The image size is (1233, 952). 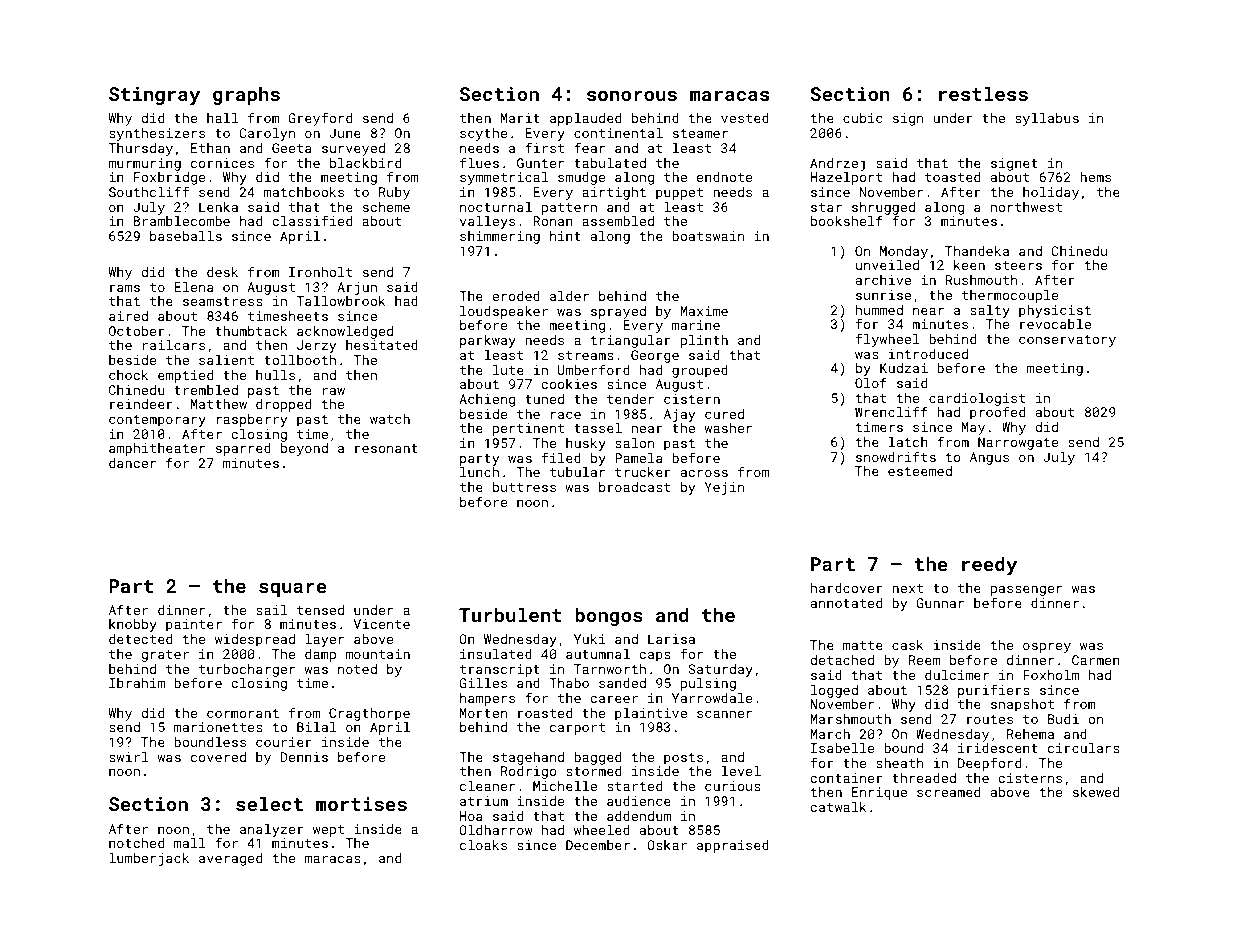 I want to click on wept, so click(x=328, y=831).
